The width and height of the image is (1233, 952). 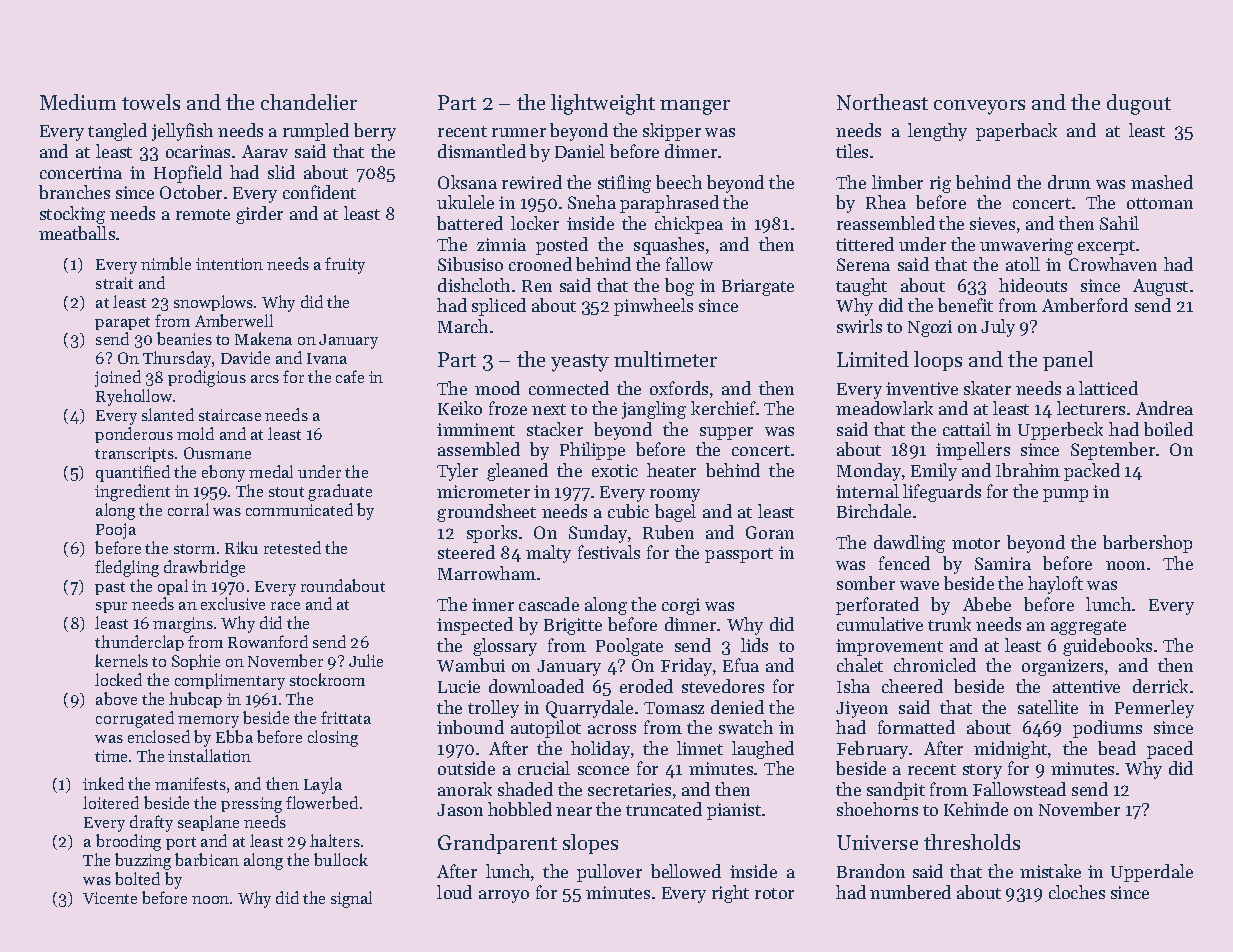 What do you see at coordinates (675, 495) in the image?
I see `roomy` at bounding box center [675, 495].
